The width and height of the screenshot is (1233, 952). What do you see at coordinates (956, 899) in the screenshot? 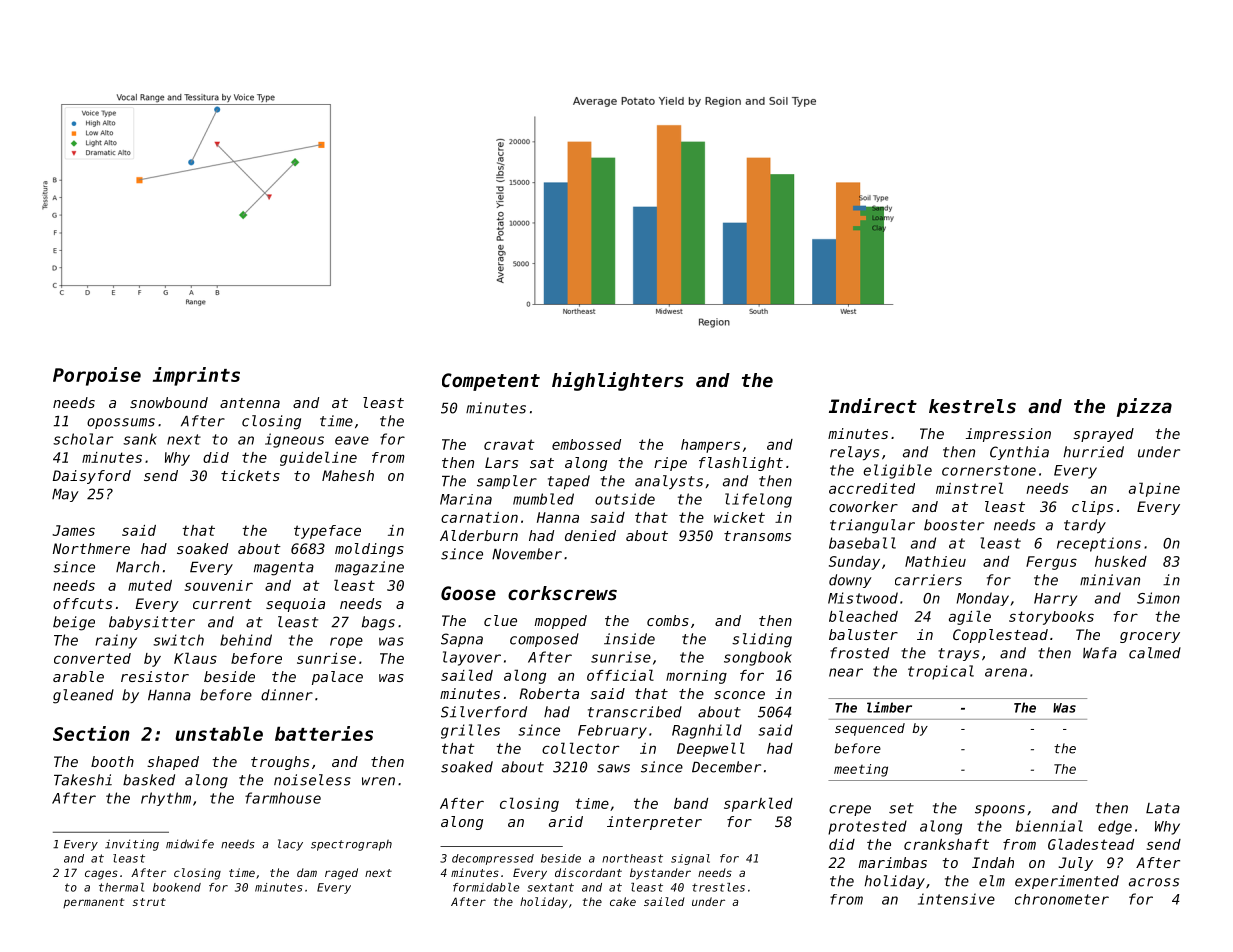
I see `intensive` at bounding box center [956, 899].
